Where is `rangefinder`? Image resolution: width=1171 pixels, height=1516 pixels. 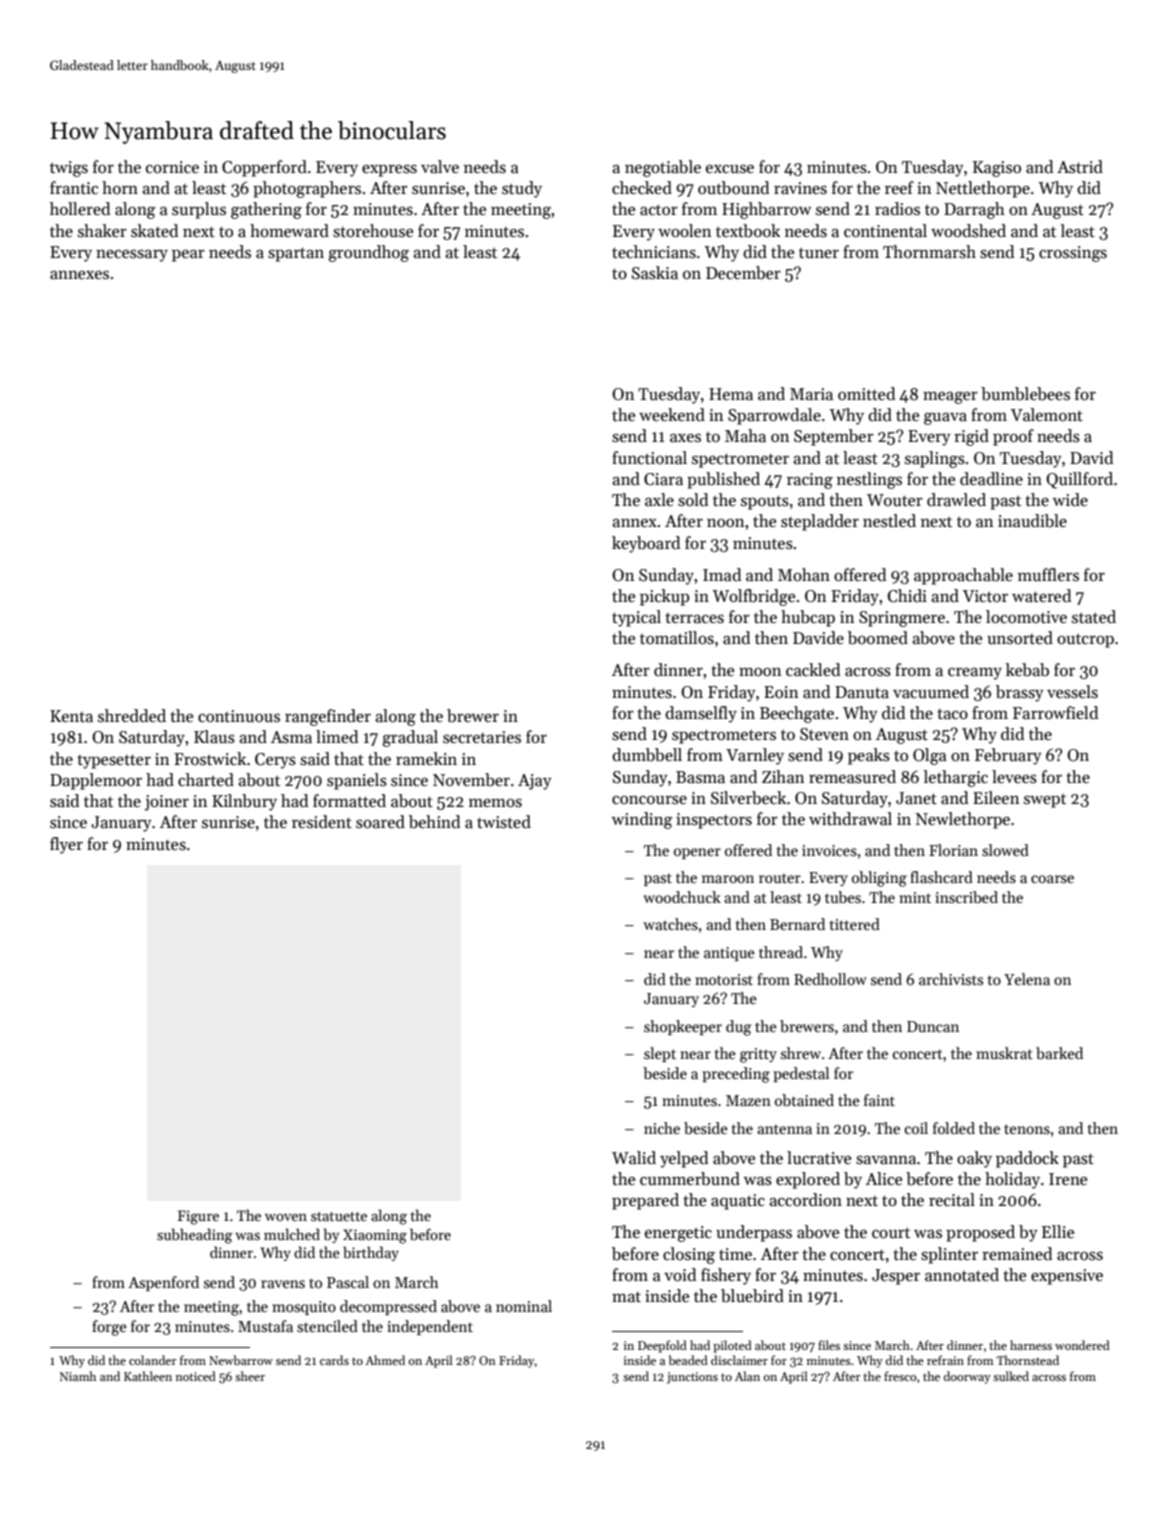 rangefinder is located at coordinates (328, 717).
